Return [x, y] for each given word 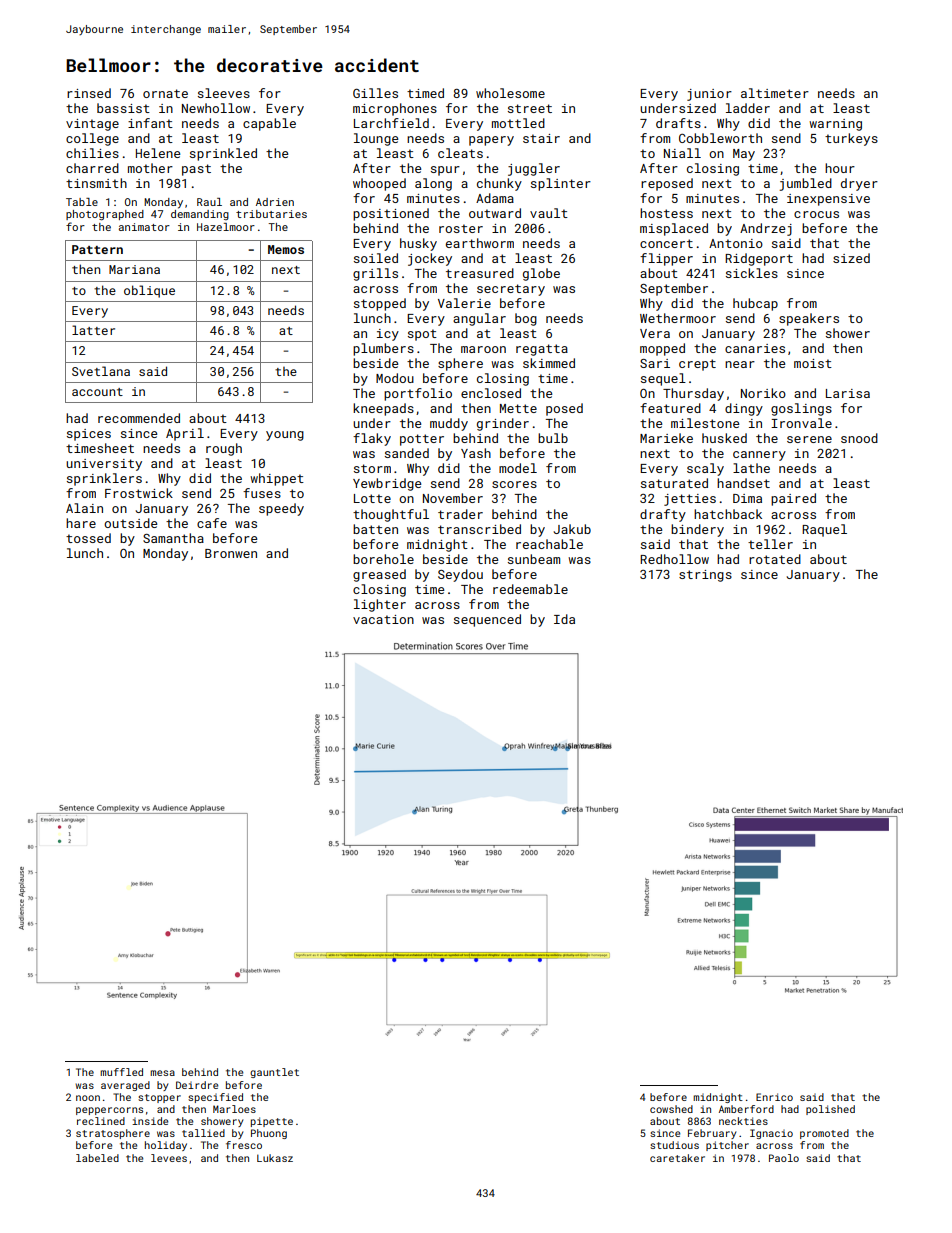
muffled [121, 1072]
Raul [209, 202]
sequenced [487, 620]
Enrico [774, 1097]
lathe [751, 468]
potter [422, 440]
